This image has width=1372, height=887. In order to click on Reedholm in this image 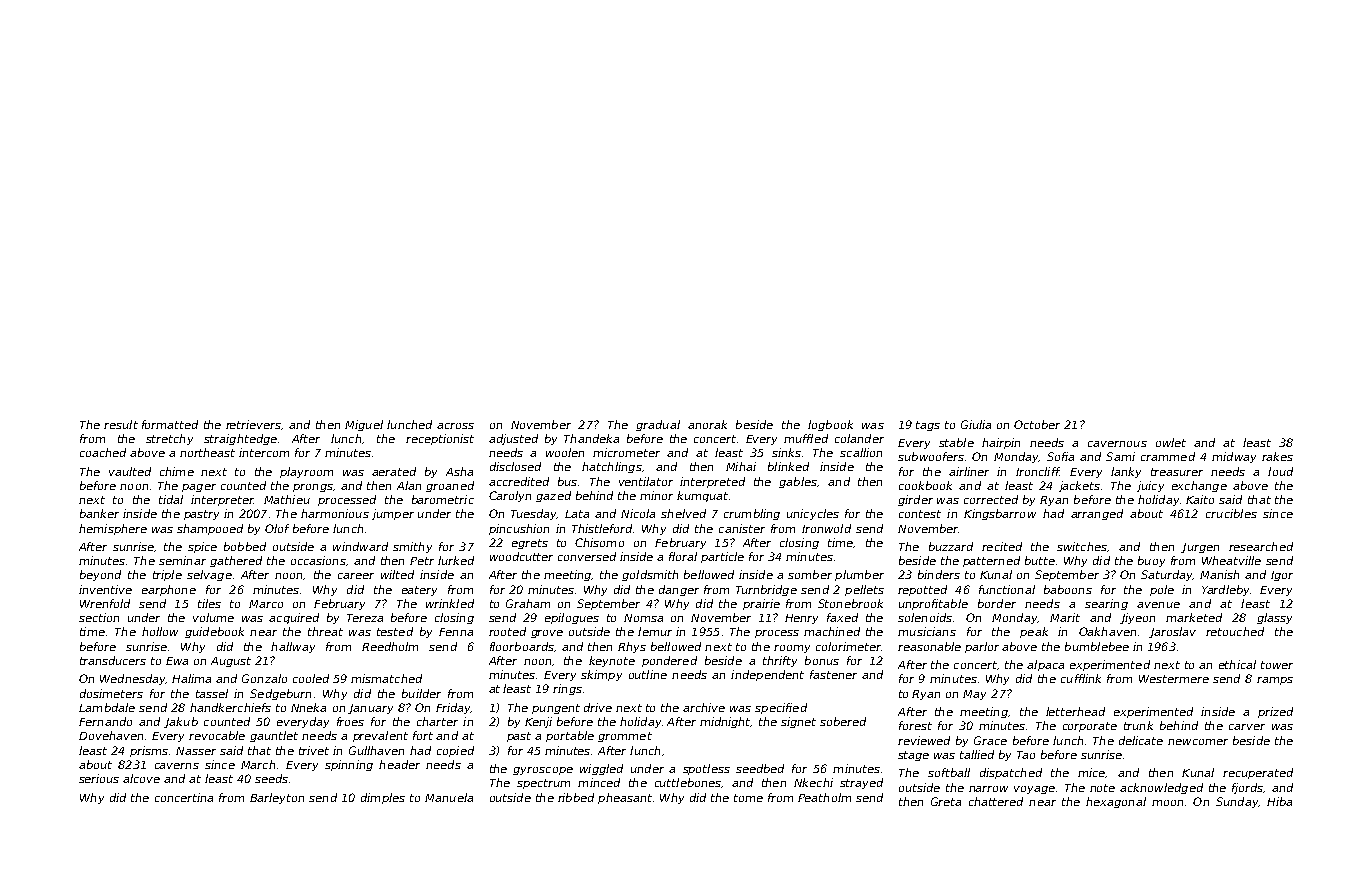, I will do `click(390, 646)`.
